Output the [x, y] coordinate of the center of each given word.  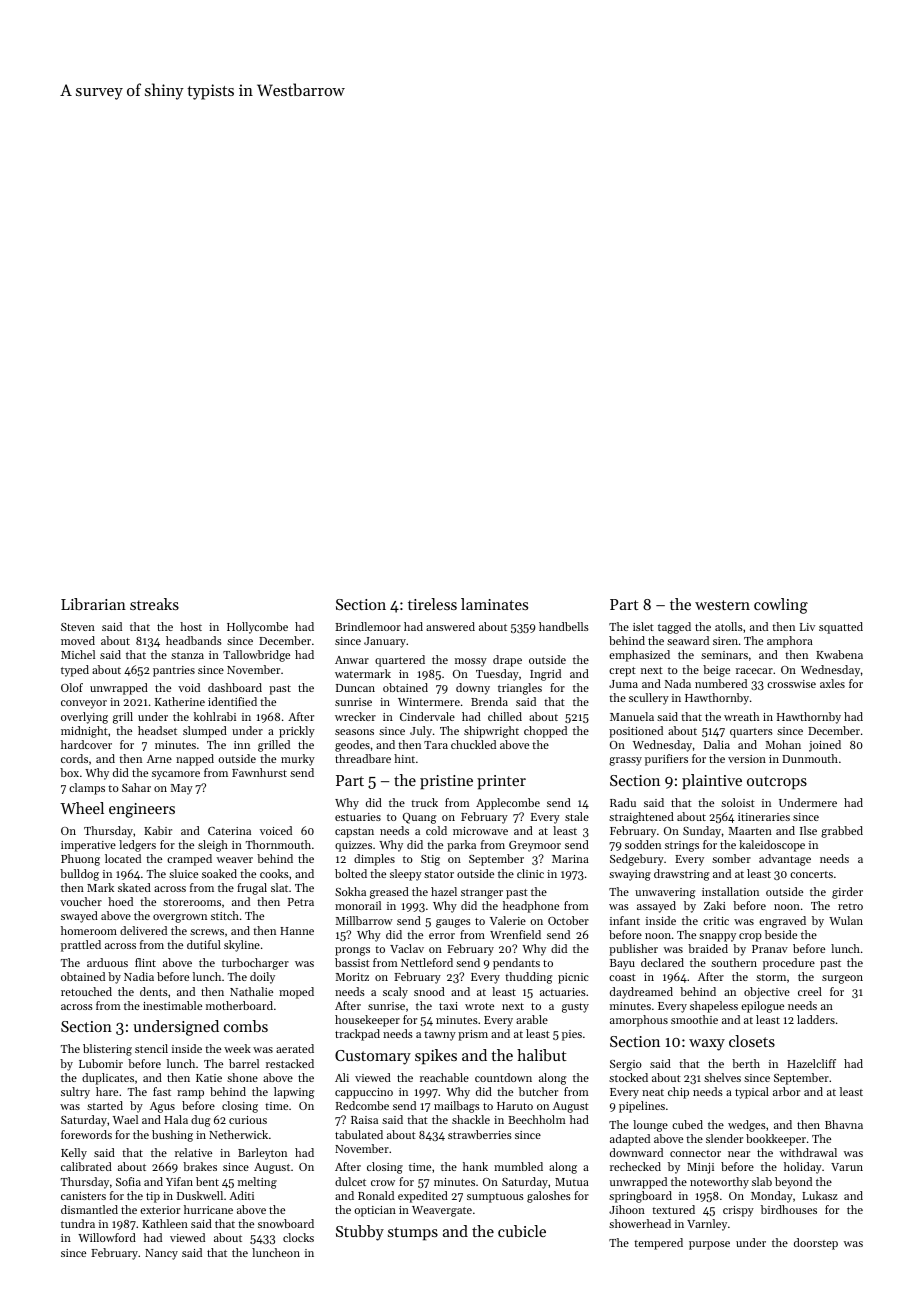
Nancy [161, 1254]
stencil [151, 1048]
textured [673, 1209]
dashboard [235, 687]
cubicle [522, 1231]
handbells [564, 626]
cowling [781, 606]
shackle [471, 1119]
